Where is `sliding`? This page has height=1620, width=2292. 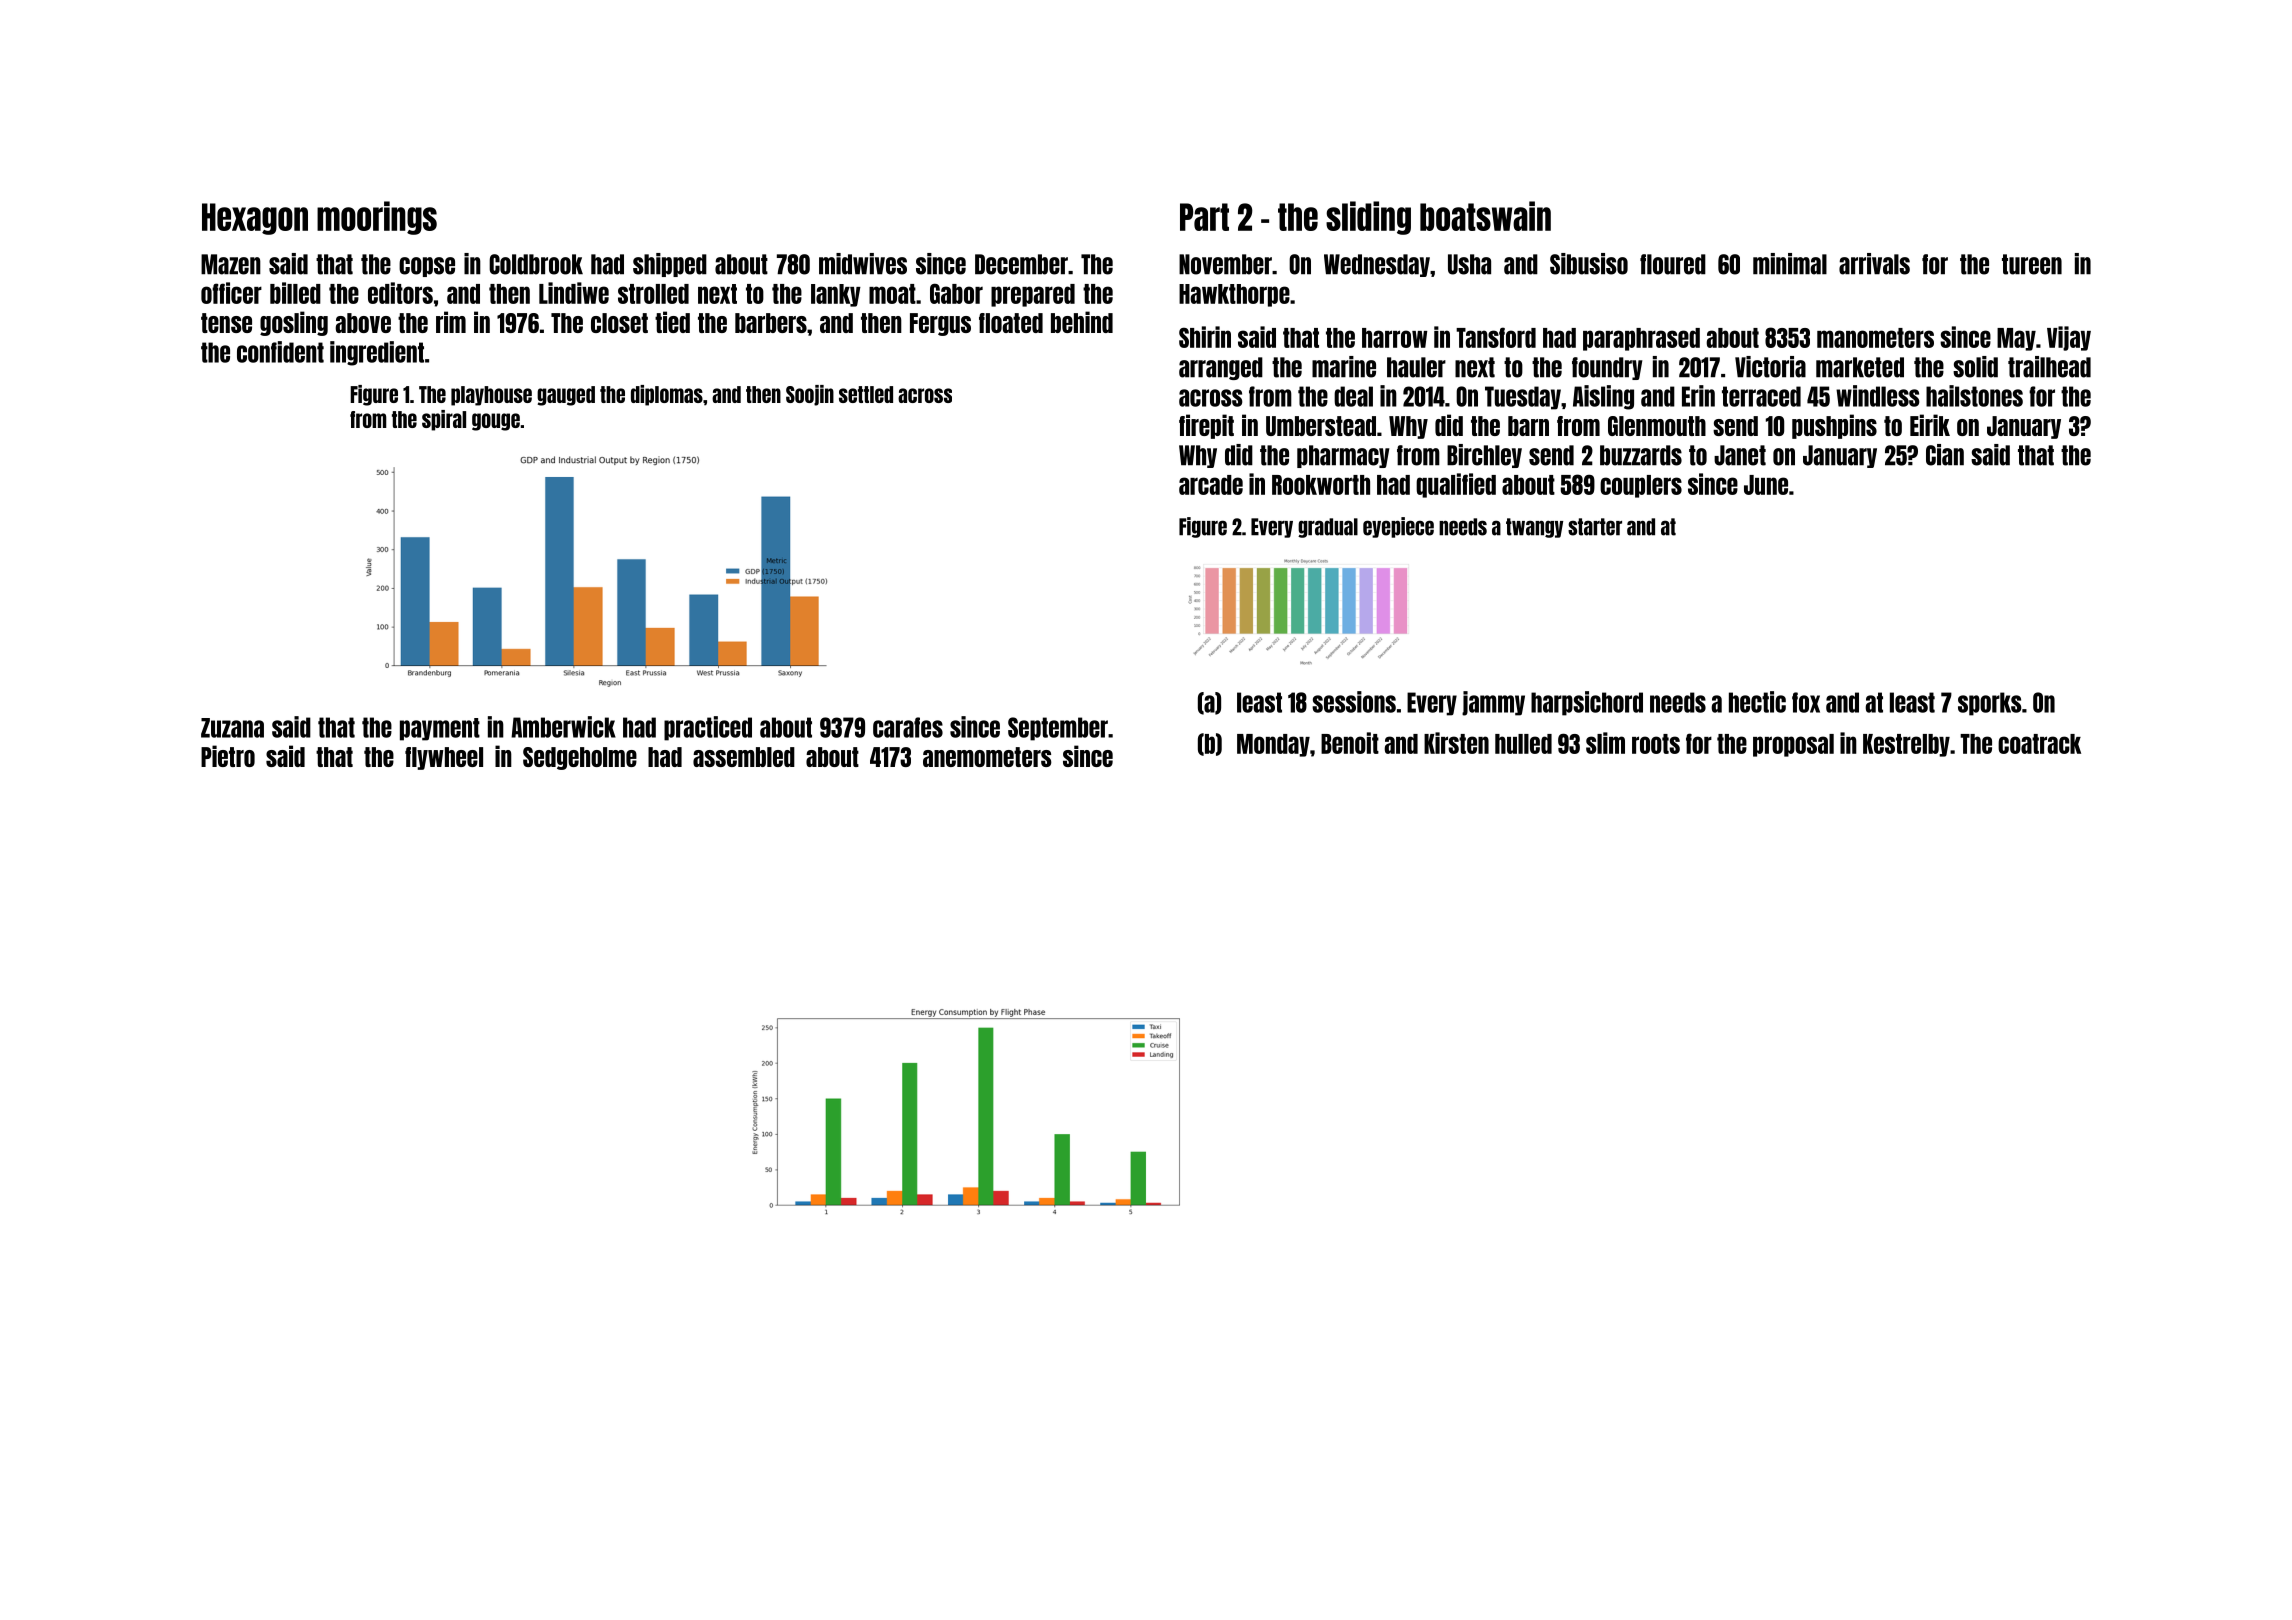
sliding is located at coordinates (1368, 218).
